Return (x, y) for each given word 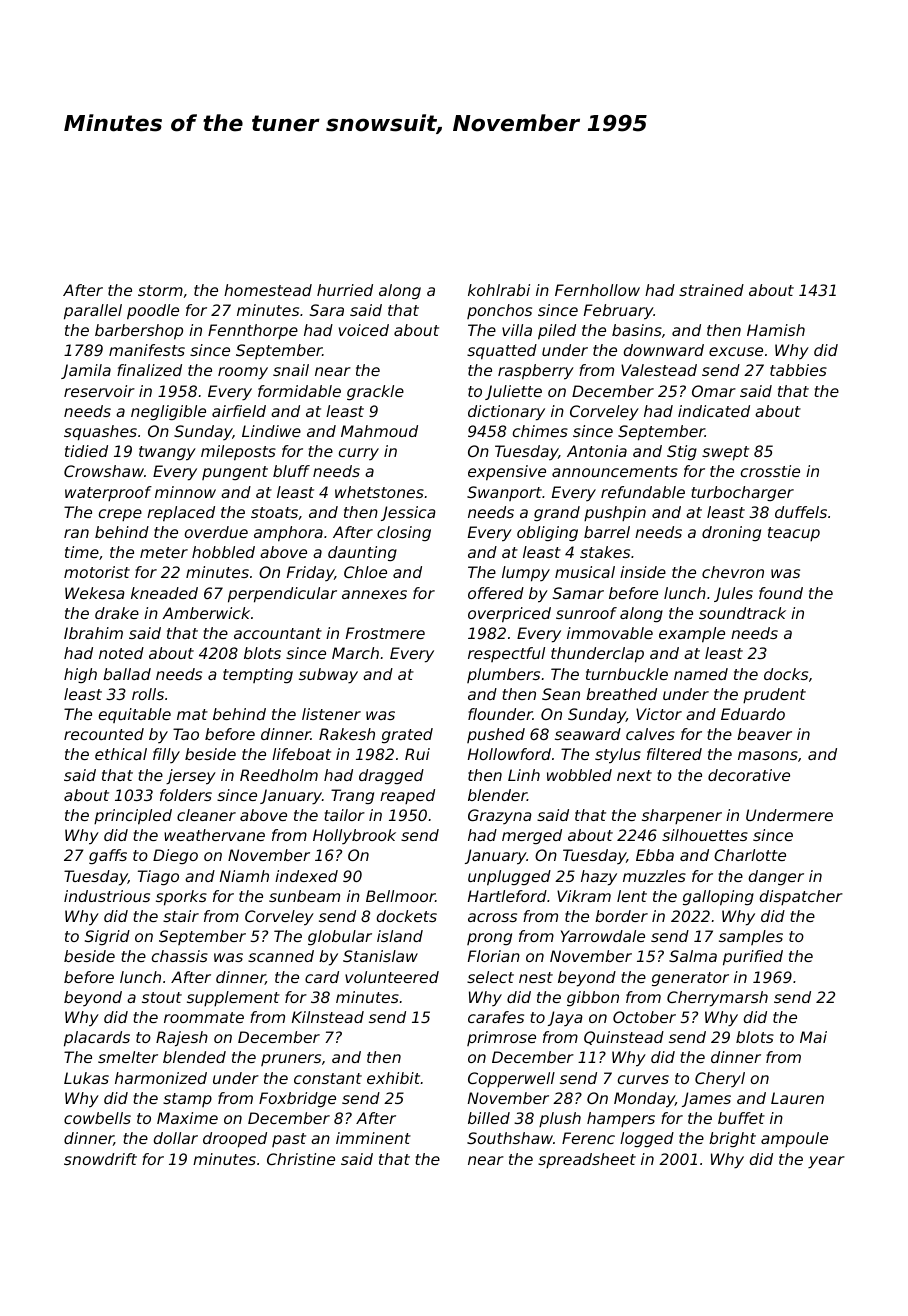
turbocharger (742, 493)
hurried (345, 290)
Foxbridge (297, 1099)
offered (496, 593)
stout (162, 997)
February (619, 312)
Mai (813, 1037)
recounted (104, 734)
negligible (168, 412)
